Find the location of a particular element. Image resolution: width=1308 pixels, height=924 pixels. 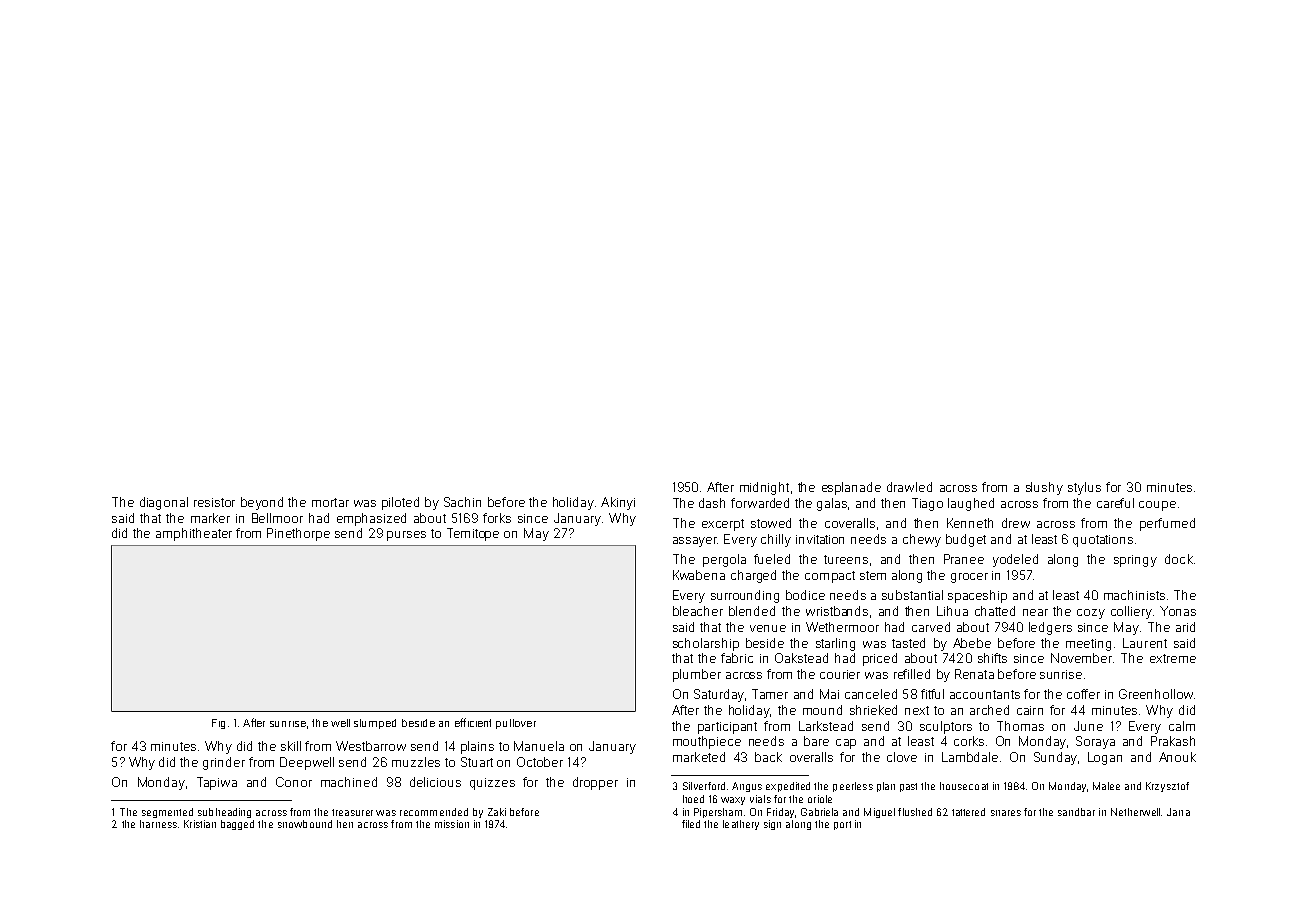

amphitheater is located at coordinates (194, 534).
